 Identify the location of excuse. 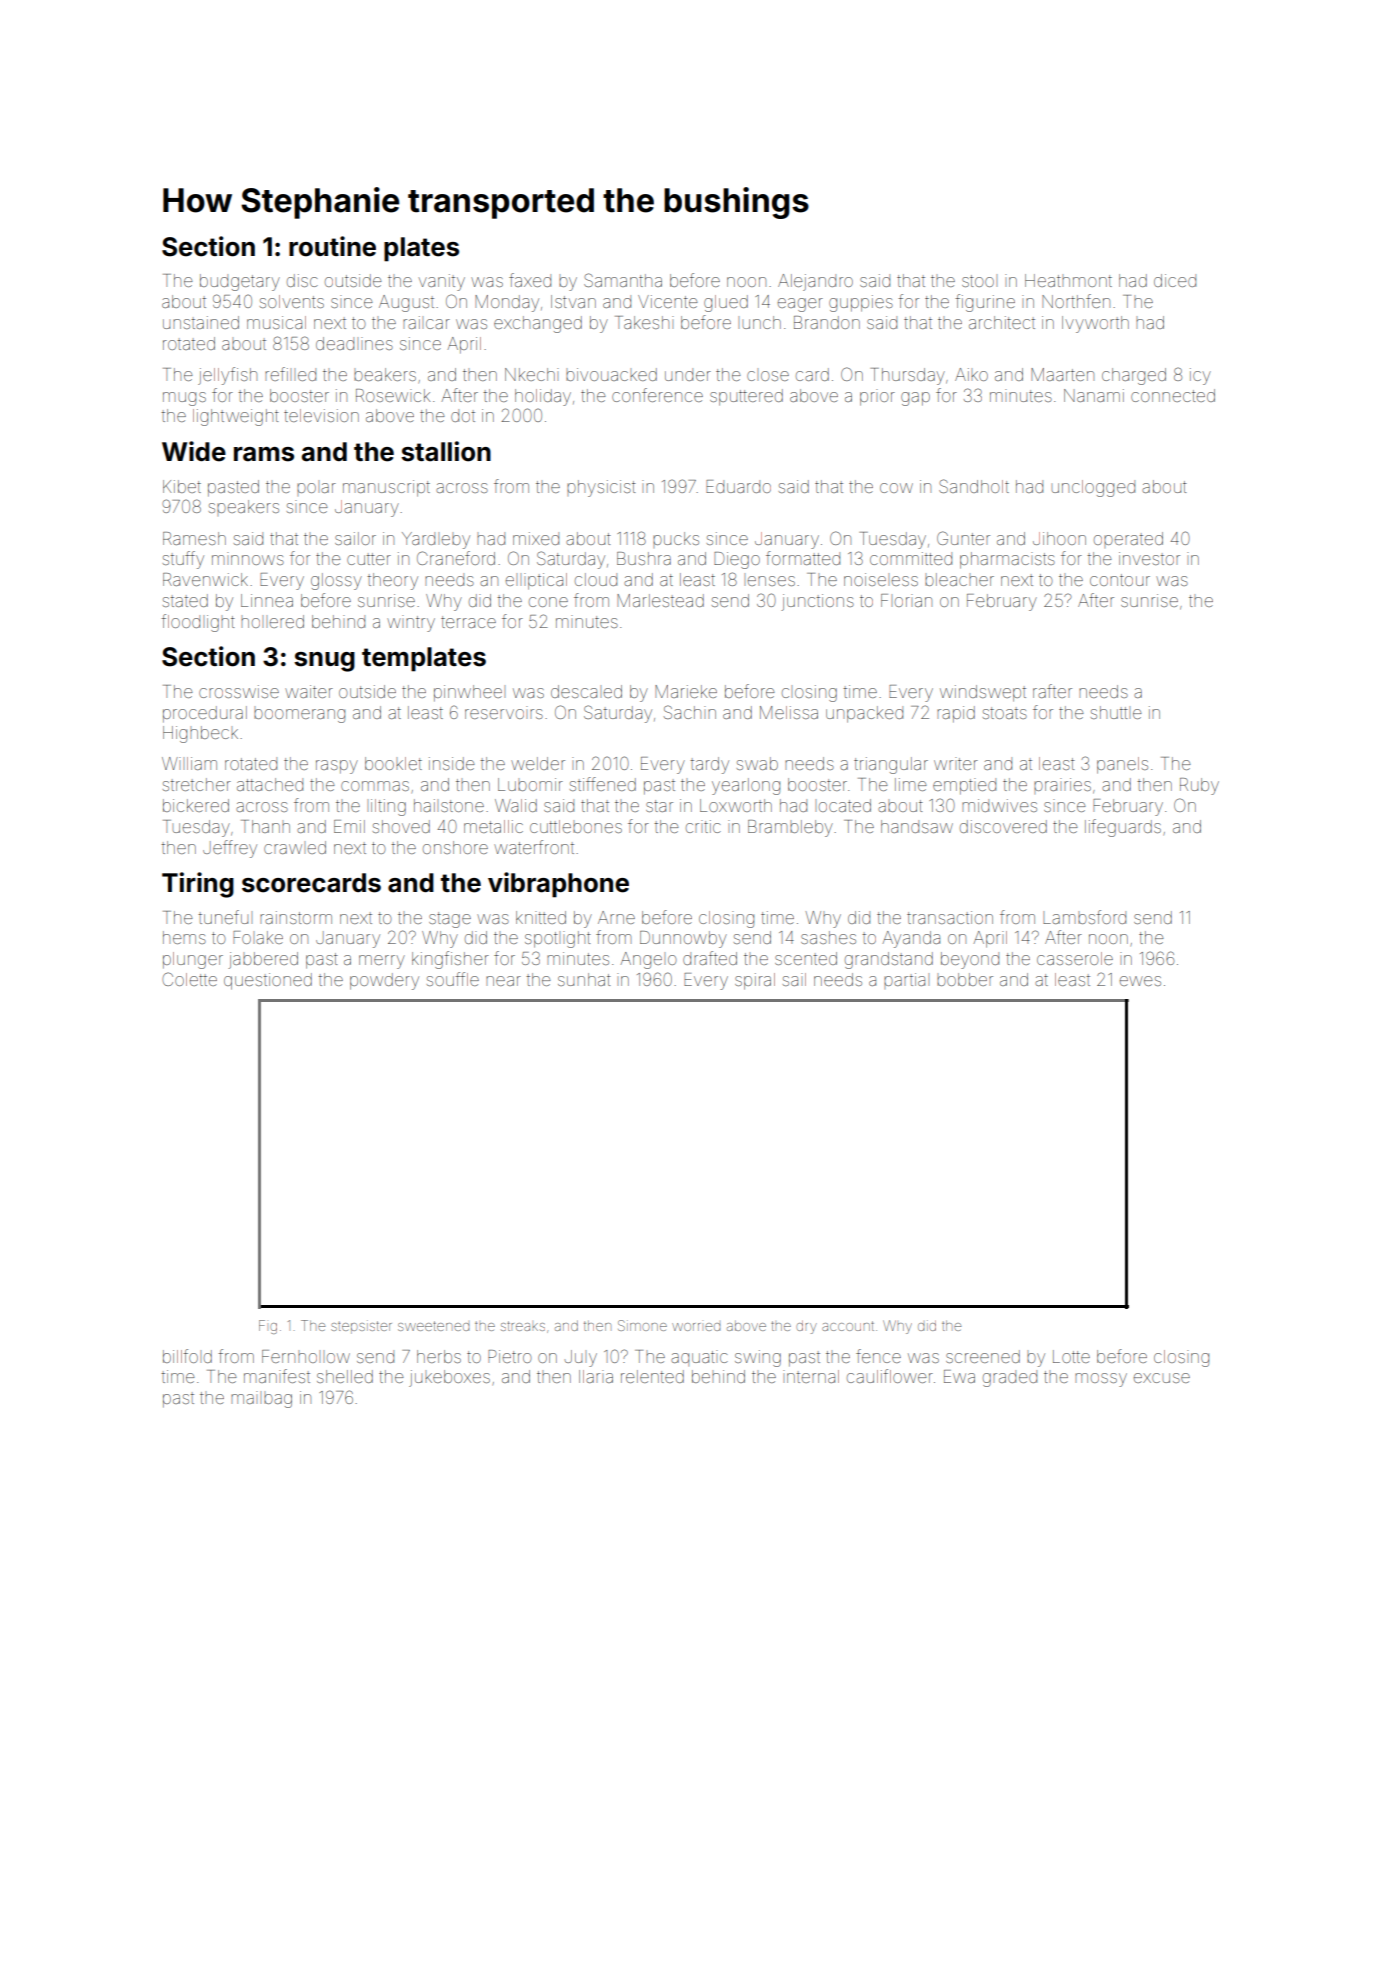
(1162, 1378).
